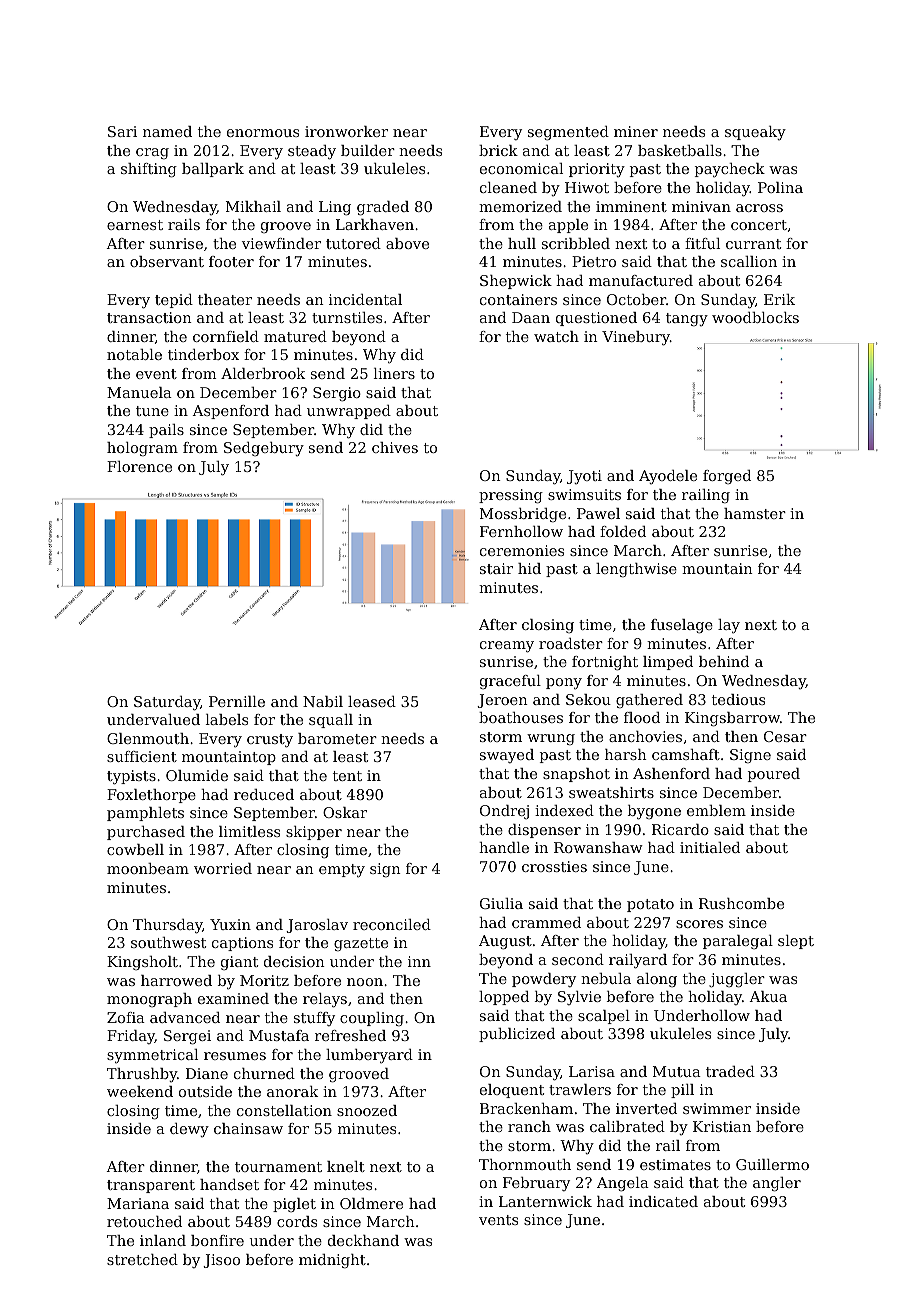 This screenshot has width=924, height=1308. Describe the element at coordinates (394, 373) in the screenshot. I see `liners` at that location.
